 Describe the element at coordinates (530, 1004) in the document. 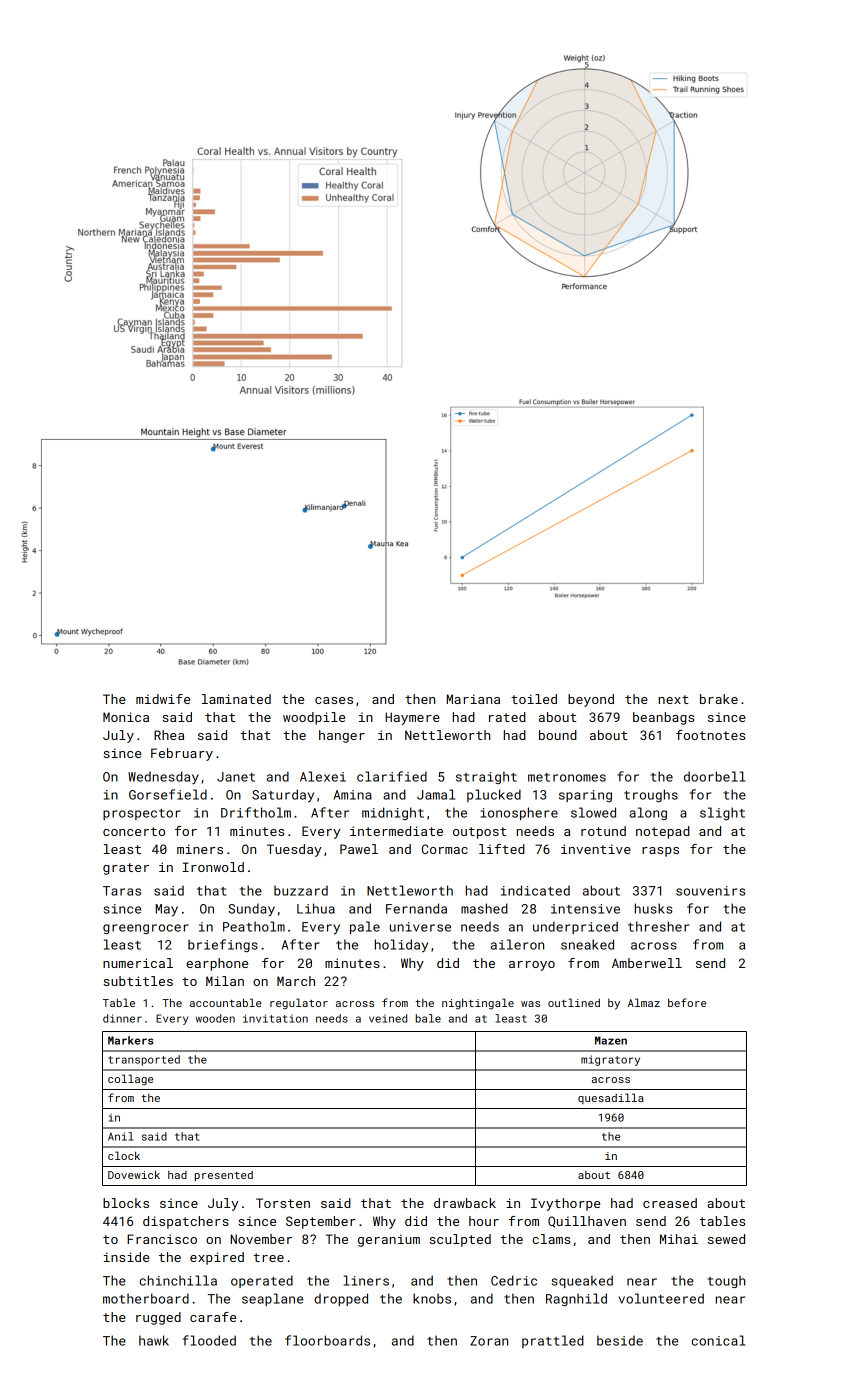

I see `was` at that location.
